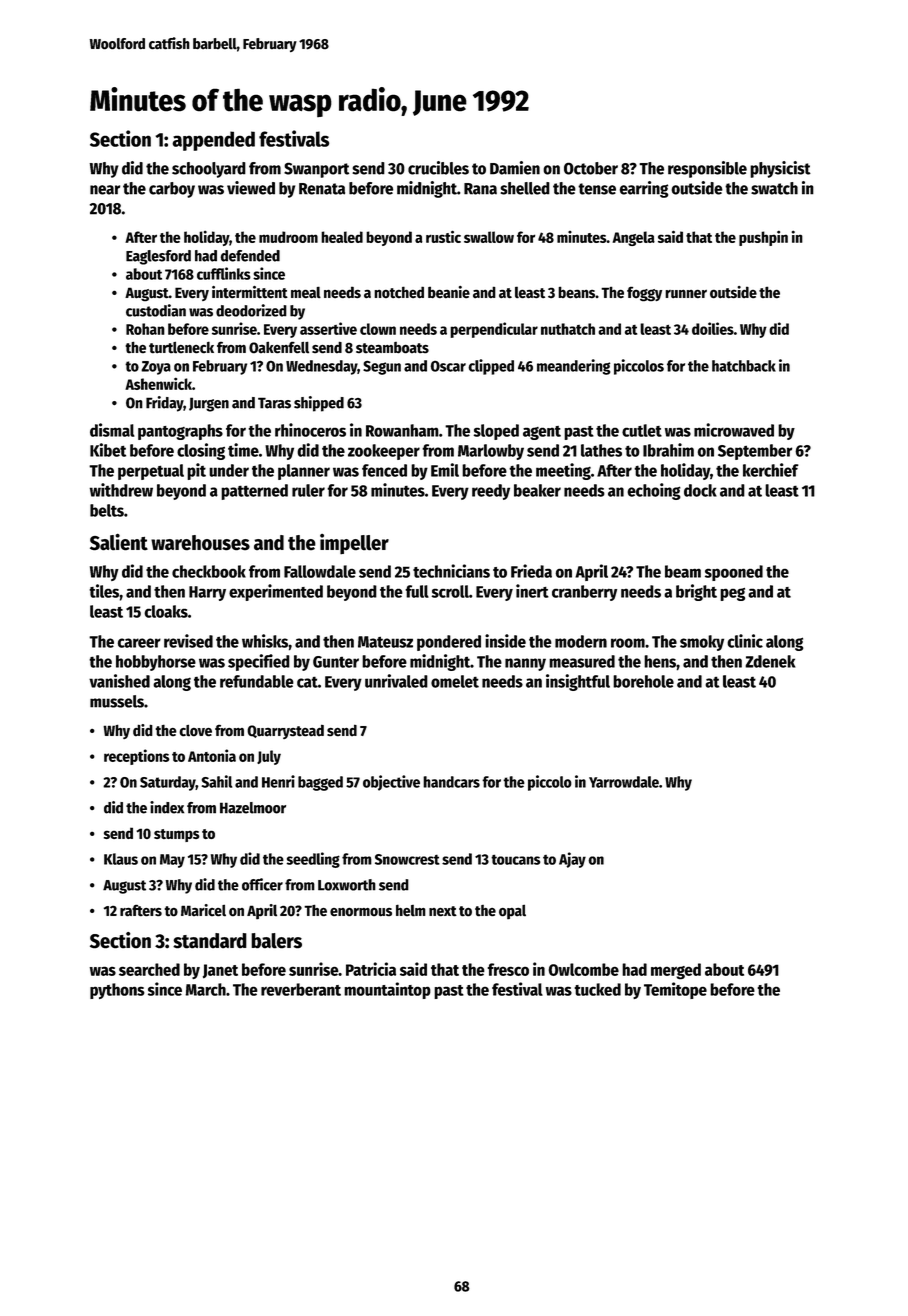 The image size is (908, 1316). Describe the element at coordinates (200, 543) in the image. I see `warehouses` at that location.
